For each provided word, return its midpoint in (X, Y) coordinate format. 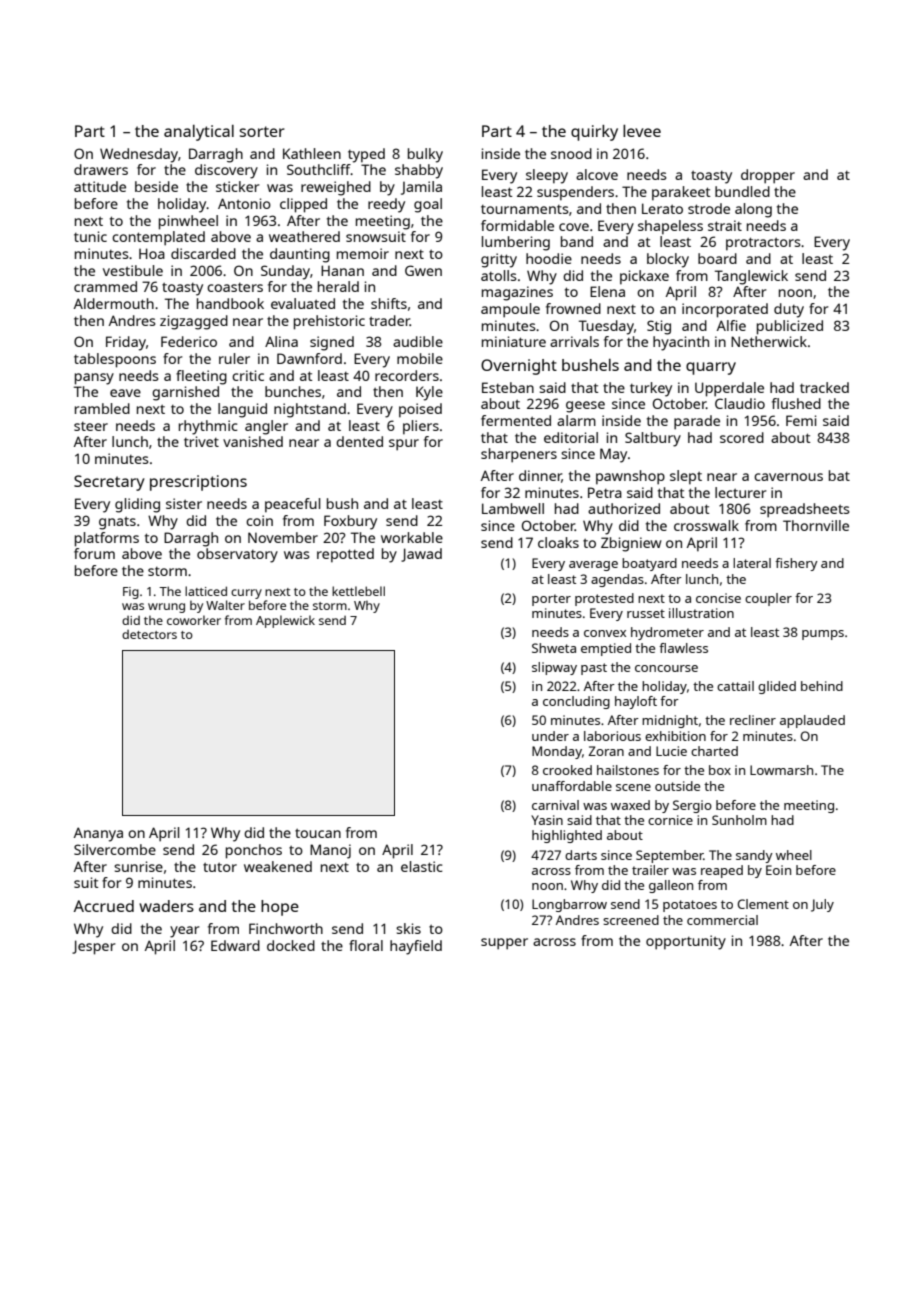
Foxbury (350, 522)
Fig (131, 593)
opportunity (686, 942)
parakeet (681, 193)
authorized (624, 508)
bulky (425, 155)
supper (504, 944)
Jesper (94, 947)
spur (404, 445)
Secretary (109, 483)
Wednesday (139, 155)
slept (686, 477)
